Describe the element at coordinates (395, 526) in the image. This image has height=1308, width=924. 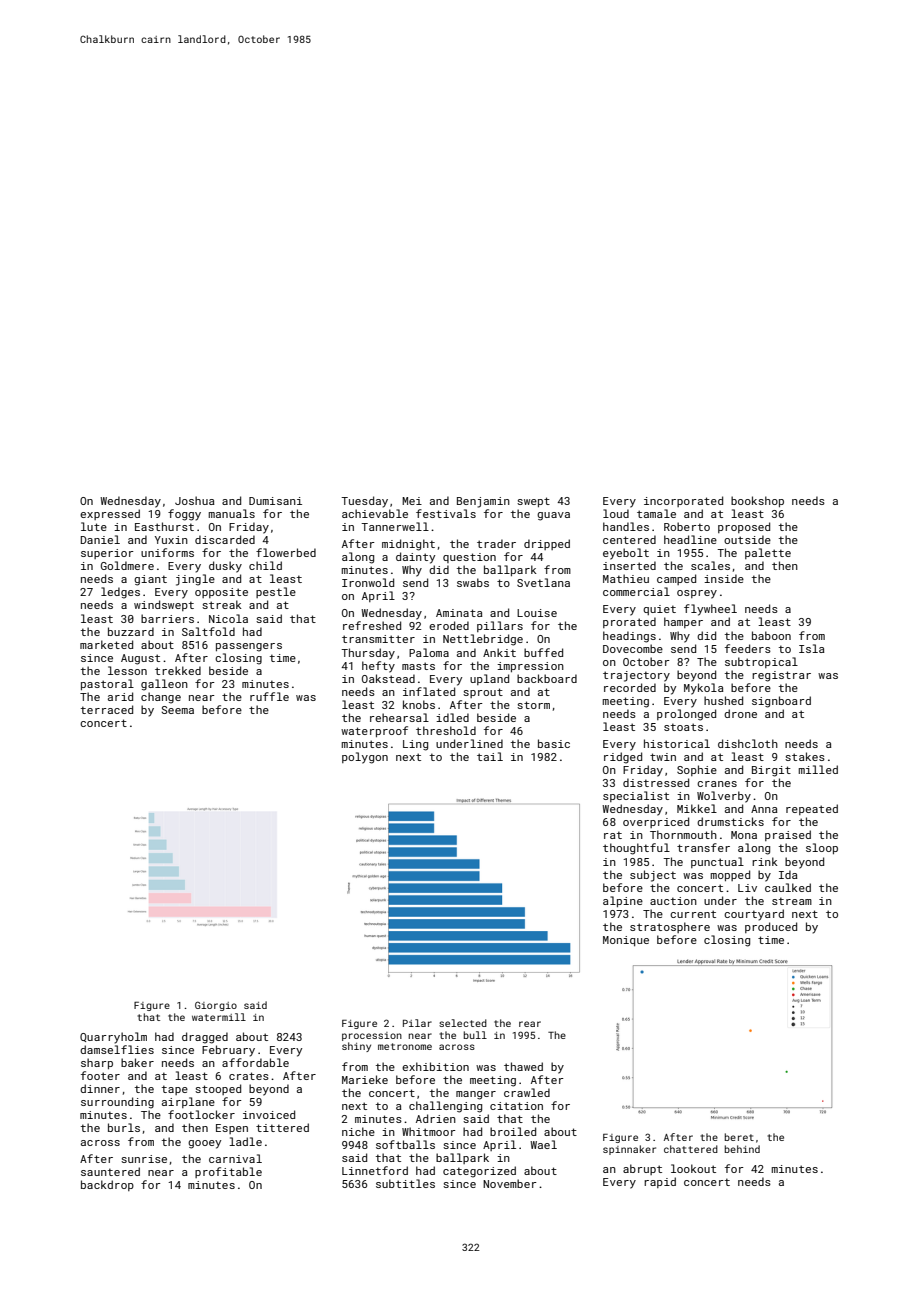
I see `Tannerwell` at that location.
